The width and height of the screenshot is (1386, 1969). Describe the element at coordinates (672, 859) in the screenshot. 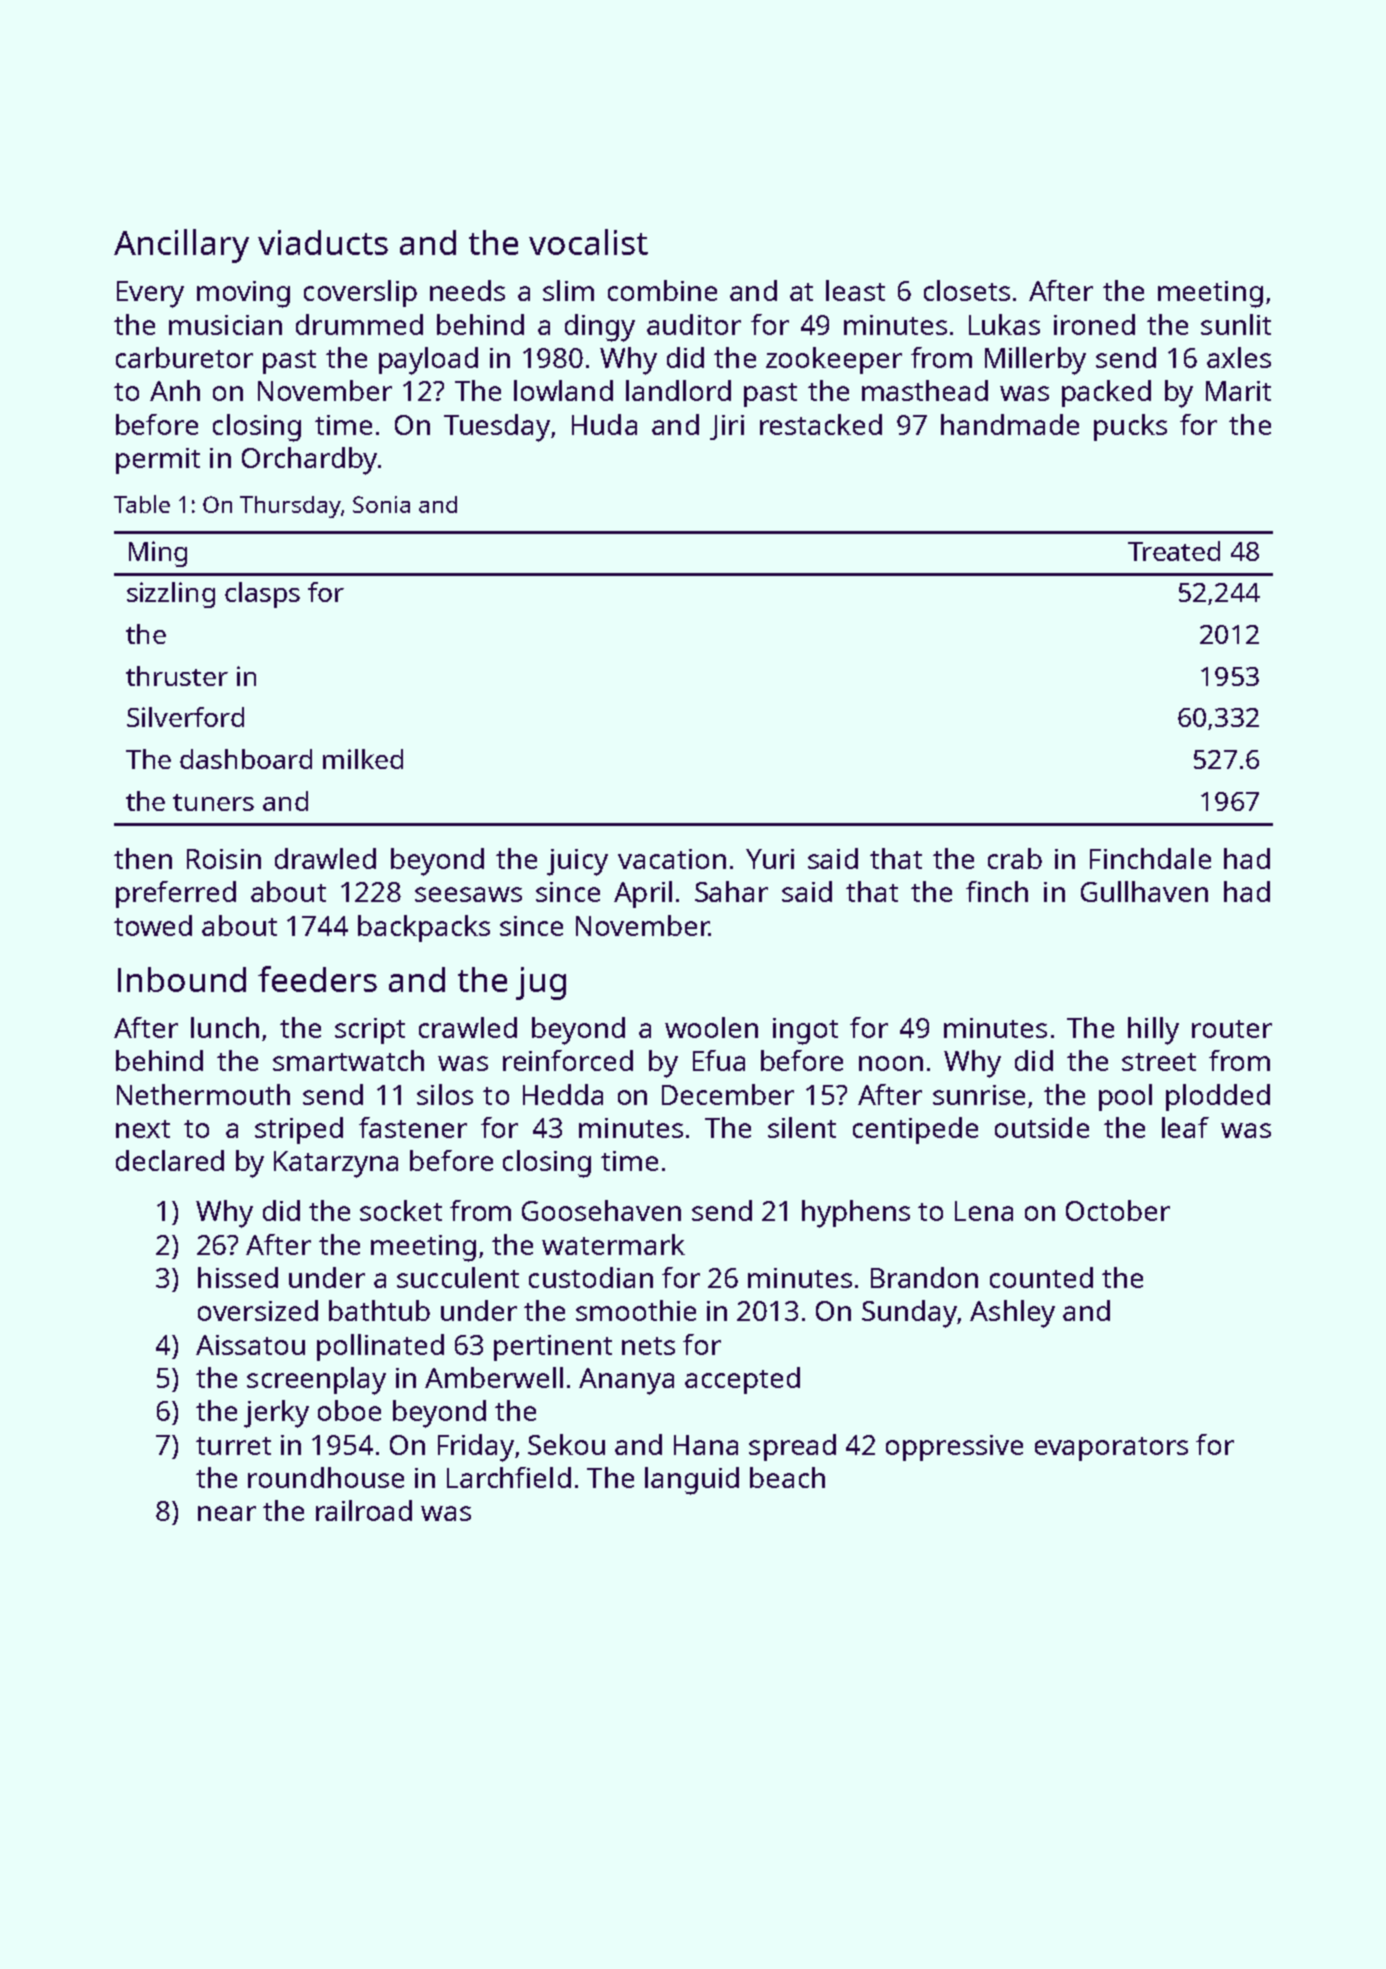

I see `vacation` at that location.
